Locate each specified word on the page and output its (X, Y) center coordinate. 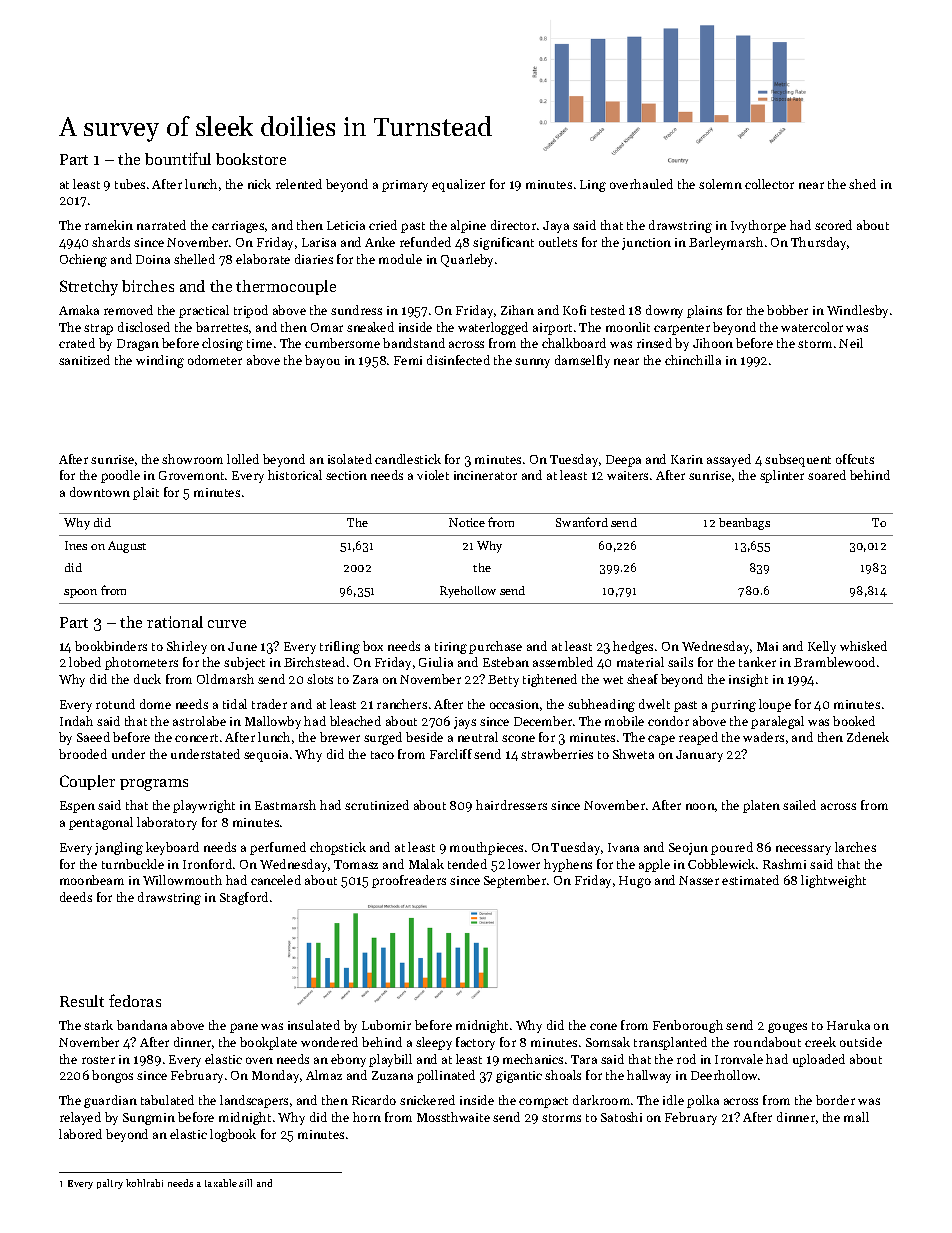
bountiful (178, 158)
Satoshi (621, 1117)
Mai (767, 646)
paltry (110, 1184)
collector (769, 184)
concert (196, 738)
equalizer (458, 185)
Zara (365, 679)
